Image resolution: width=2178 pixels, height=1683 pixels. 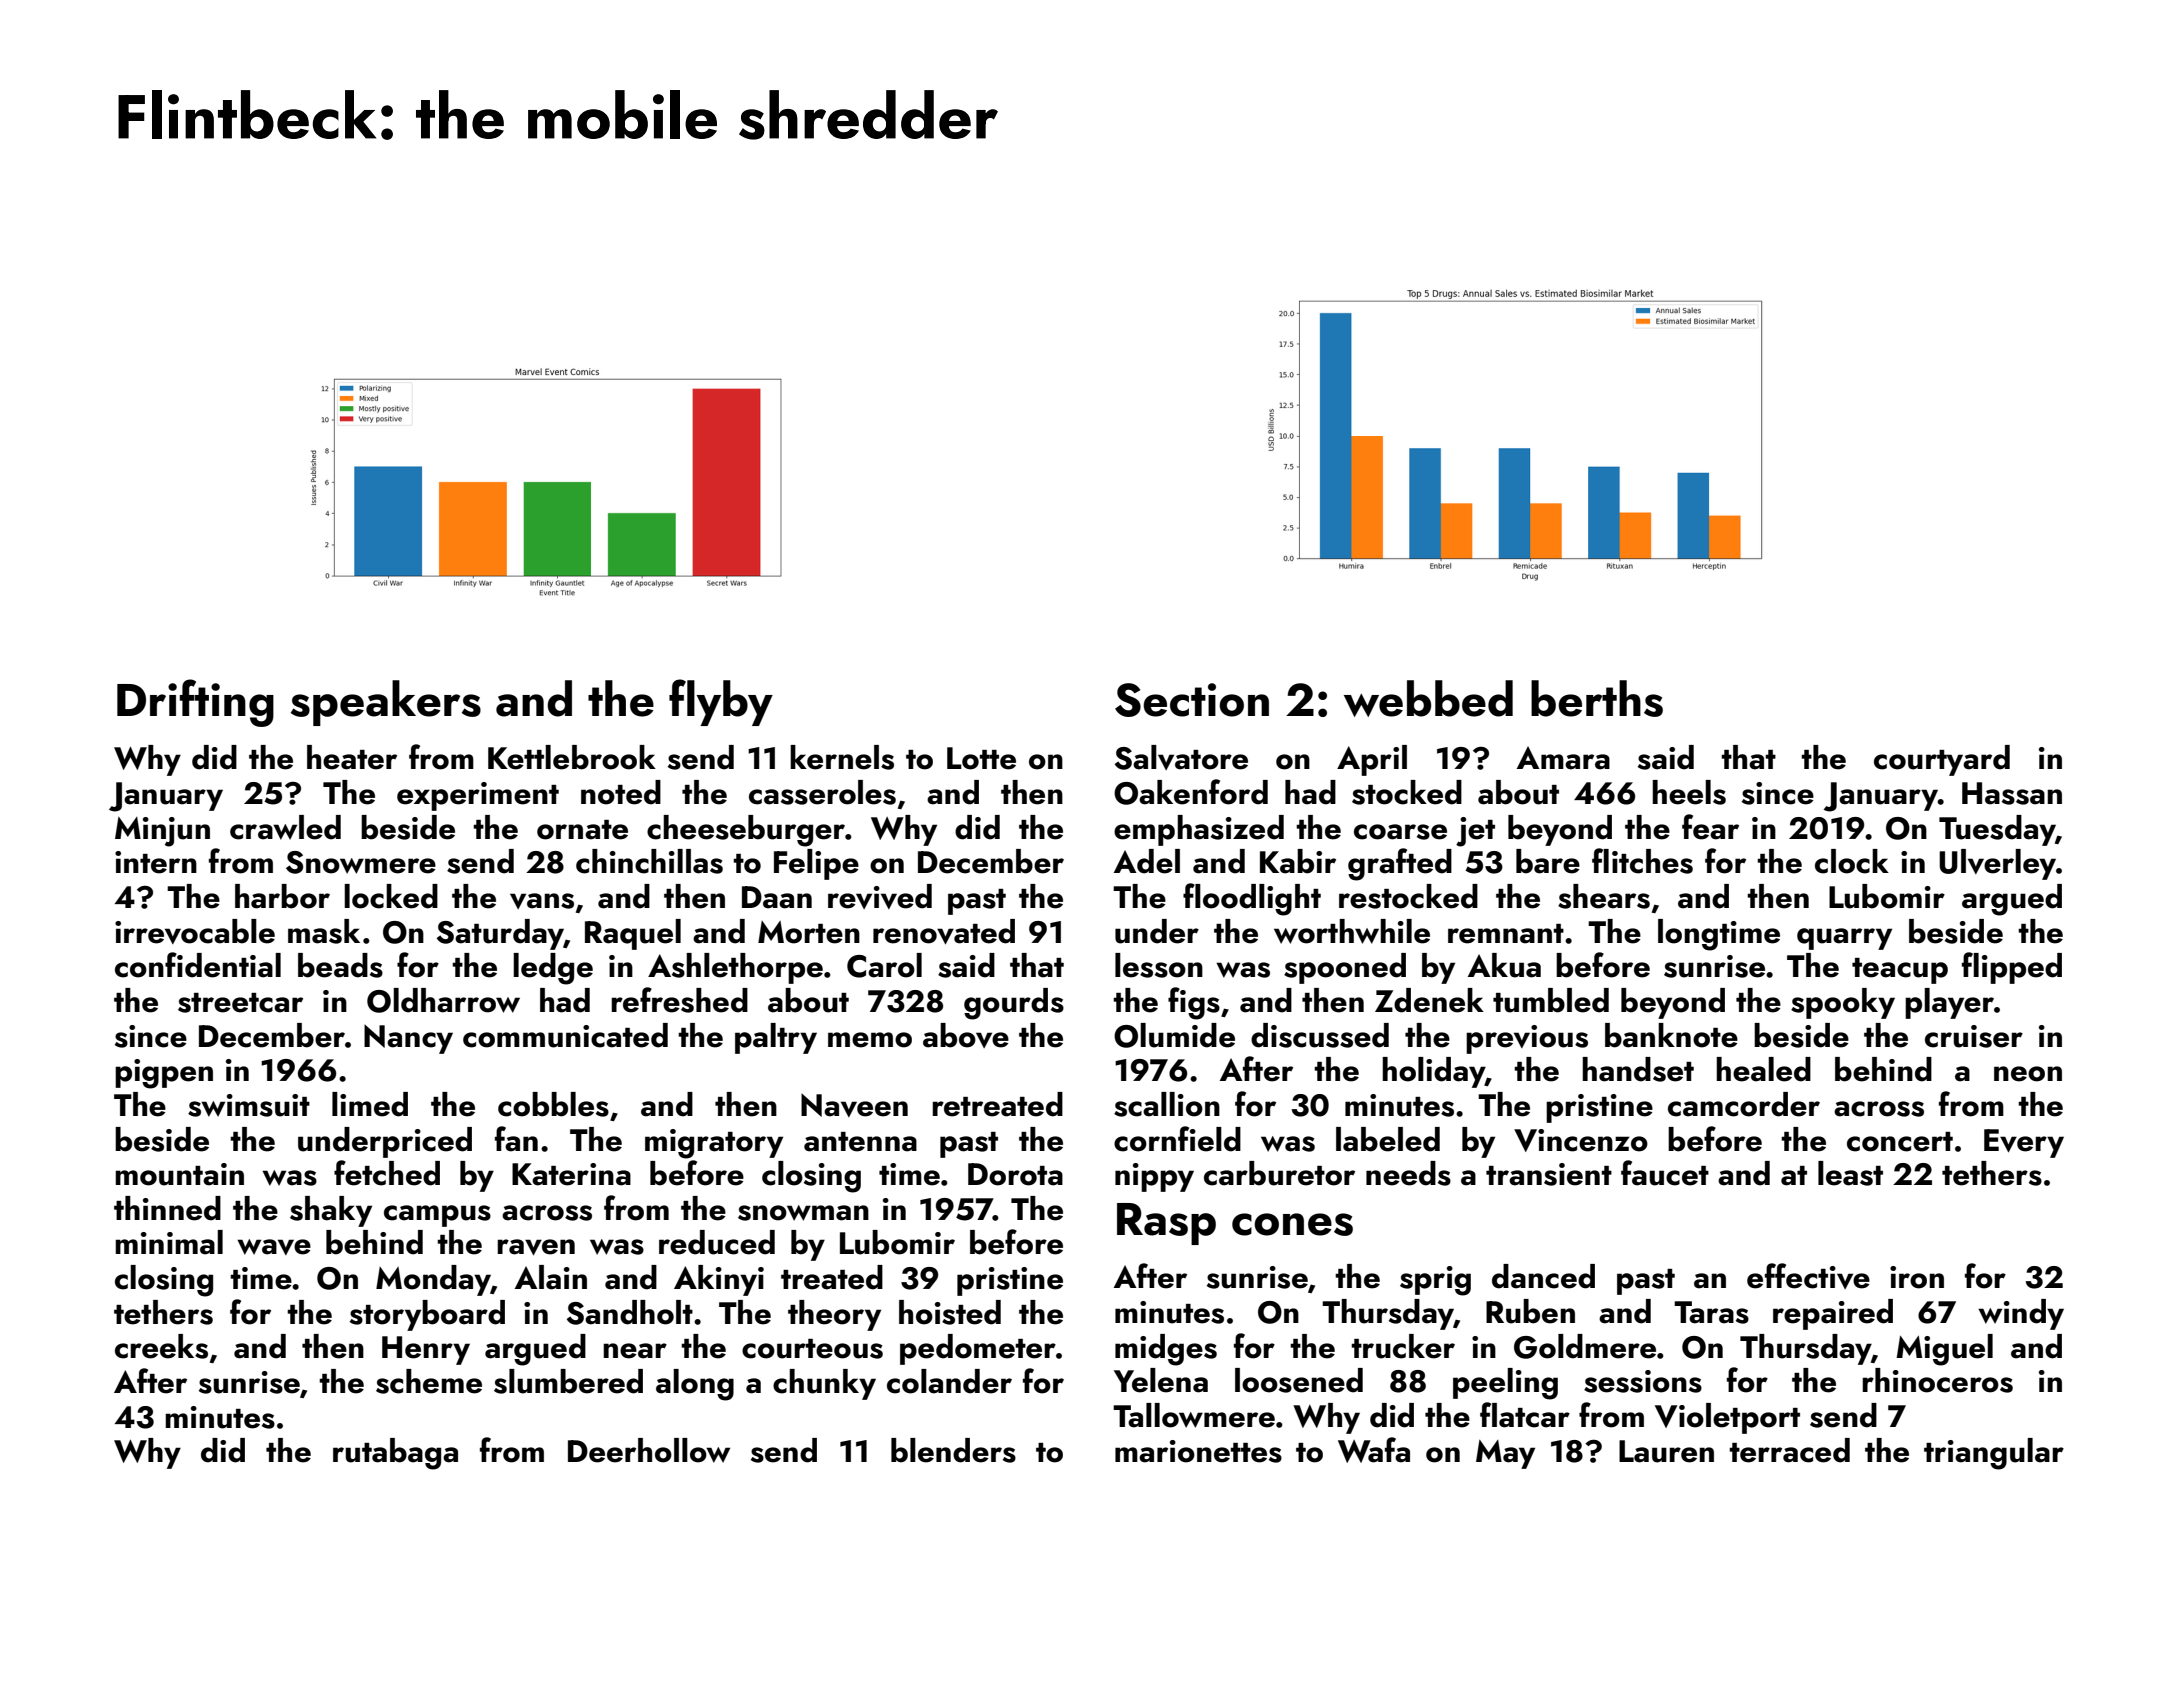 What do you see at coordinates (395, 1454) in the image?
I see `rutabaga` at bounding box center [395, 1454].
